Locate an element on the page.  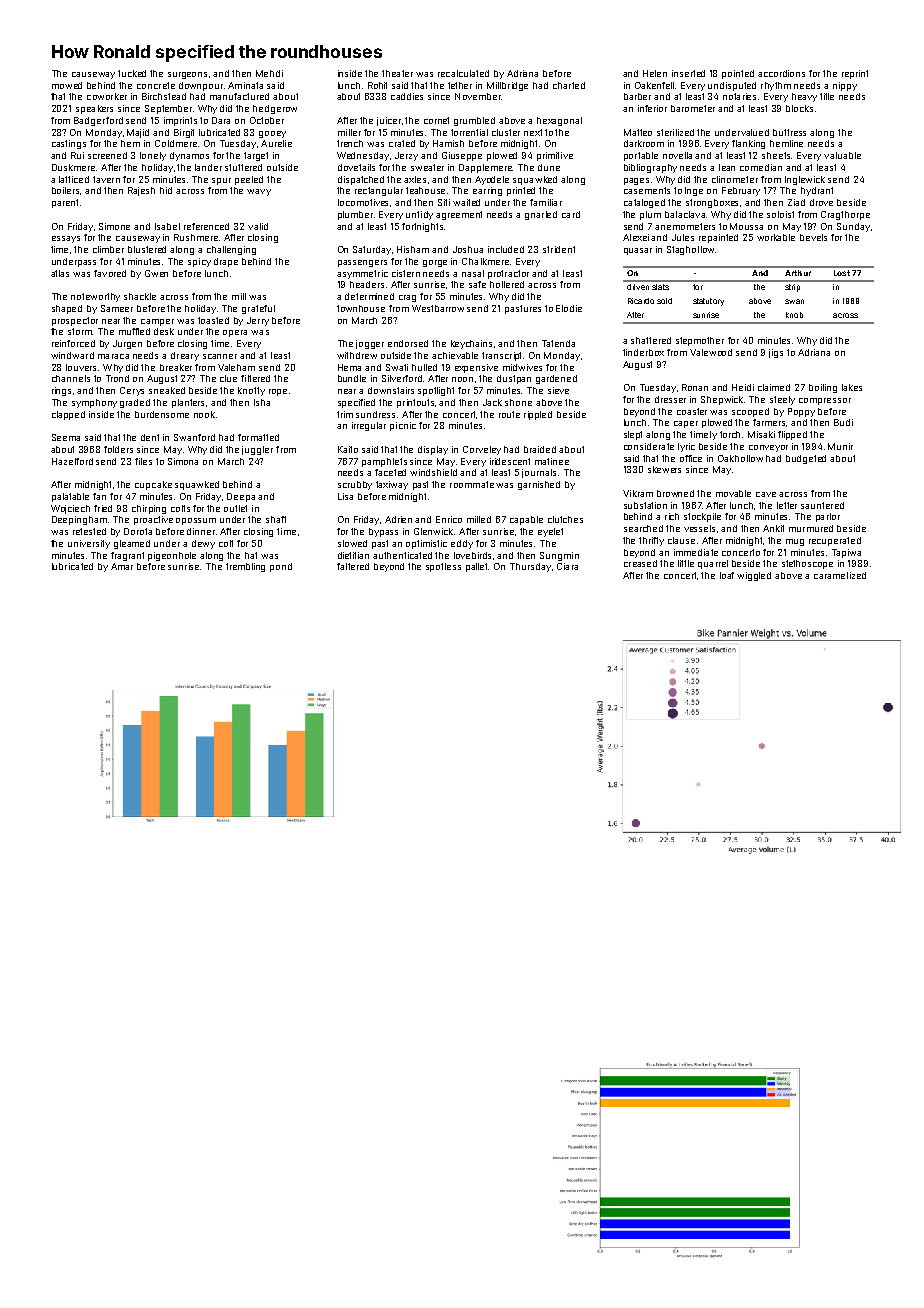
rings is located at coordinates (61, 391).
